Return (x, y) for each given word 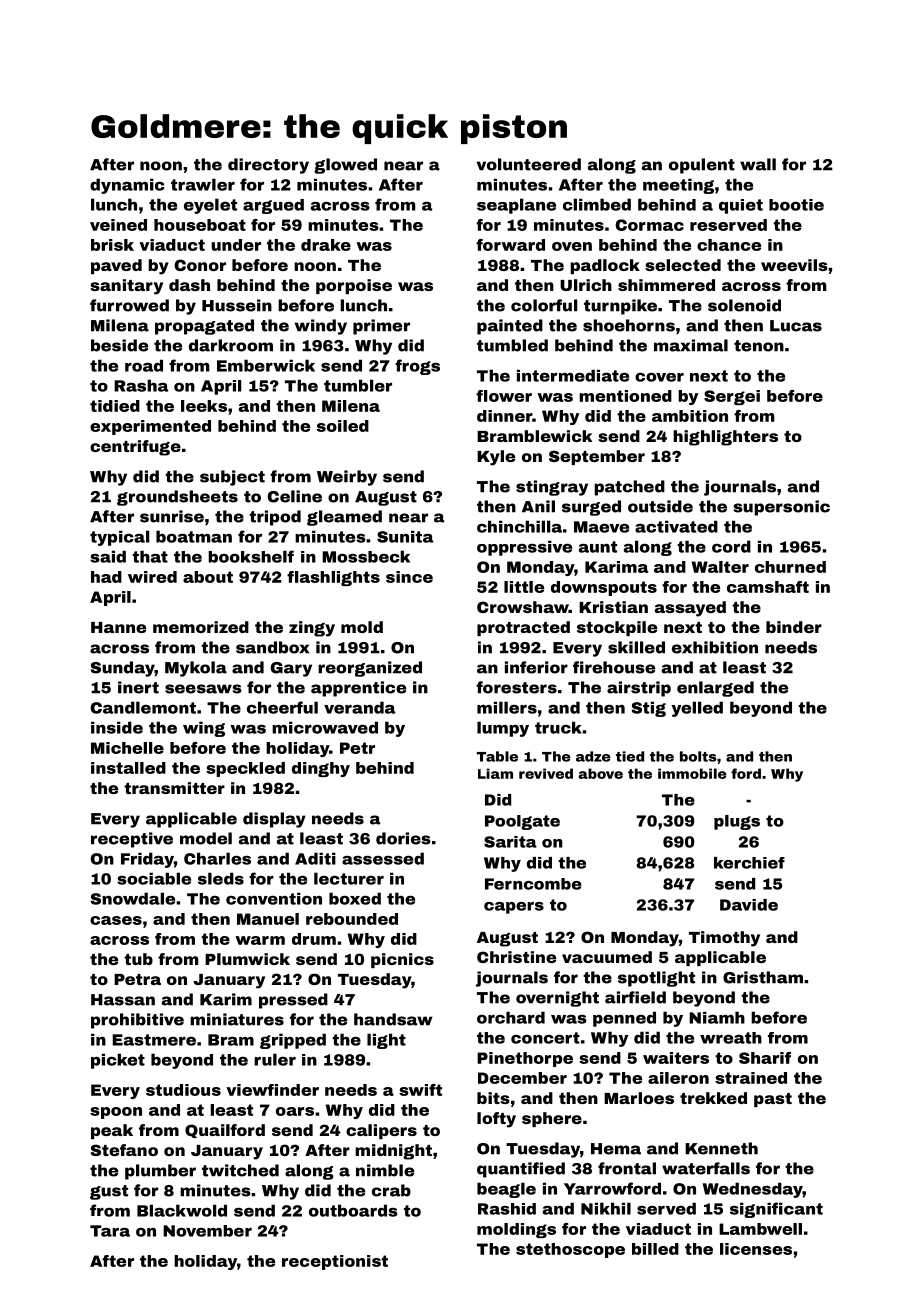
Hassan (123, 1000)
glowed (345, 166)
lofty (496, 1120)
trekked (713, 1098)
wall (758, 164)
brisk (112, 245)
